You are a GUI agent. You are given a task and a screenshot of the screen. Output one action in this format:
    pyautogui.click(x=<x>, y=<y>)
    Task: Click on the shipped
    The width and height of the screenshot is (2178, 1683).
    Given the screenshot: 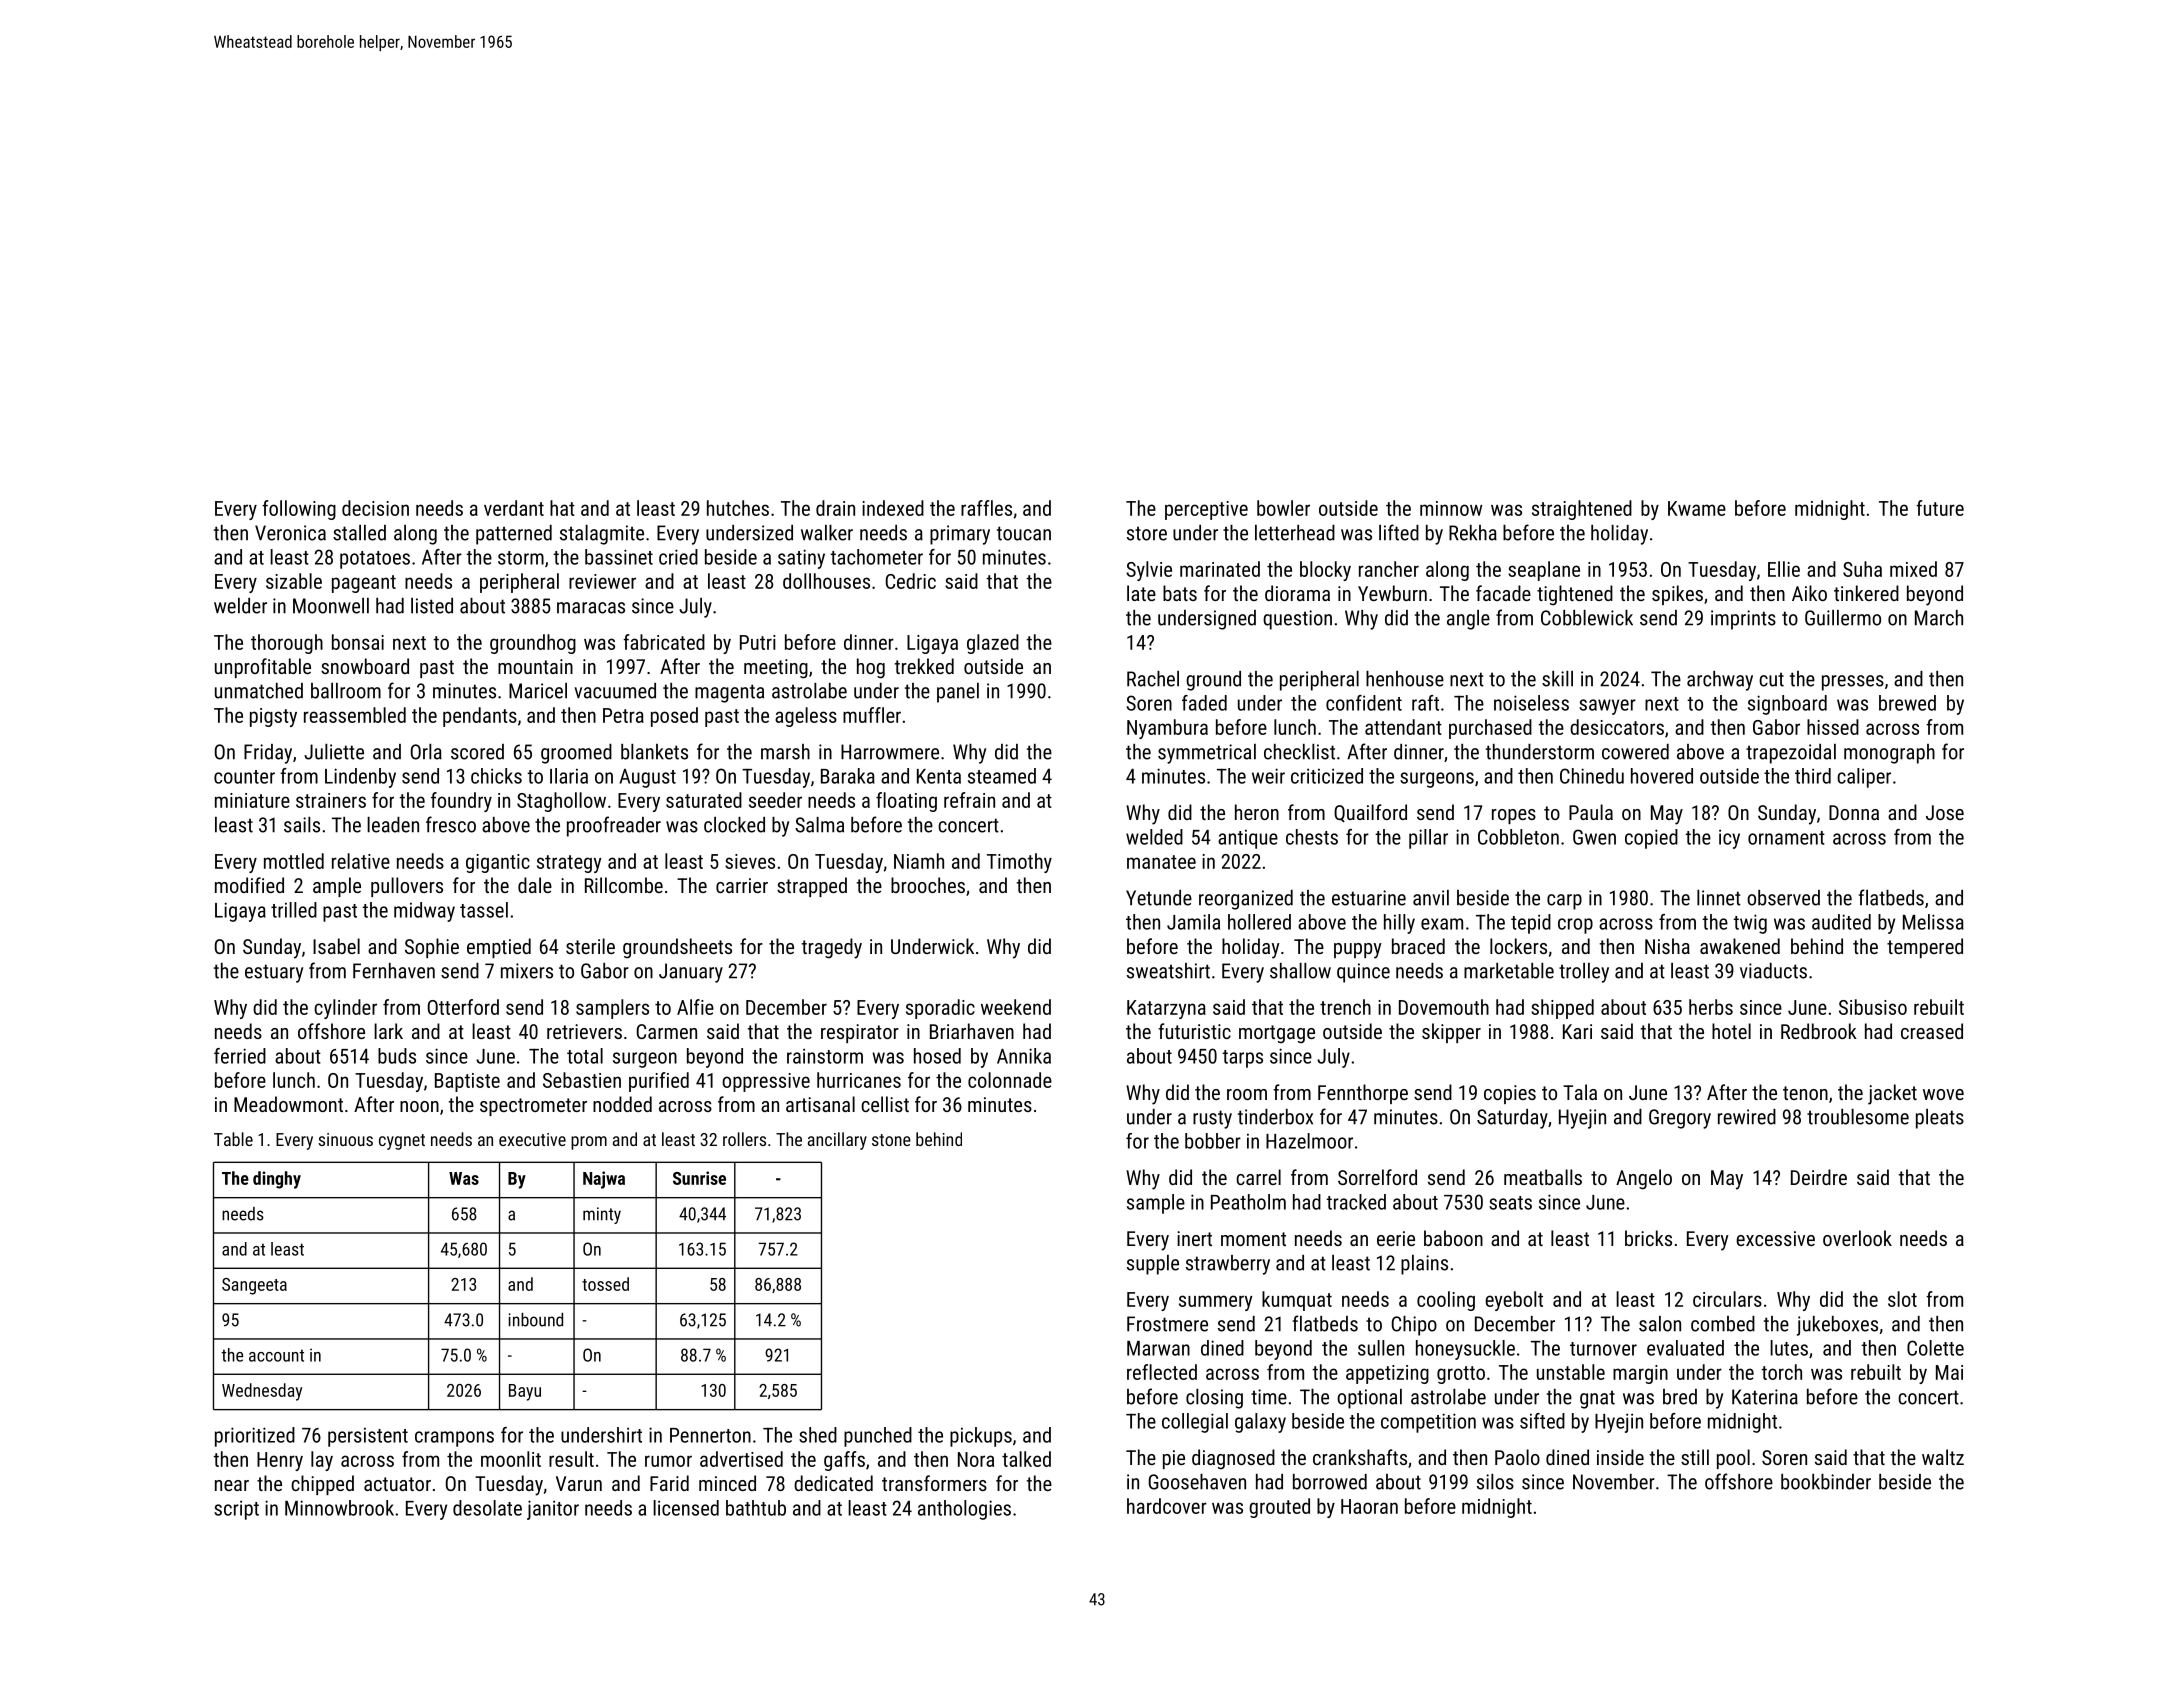 What is the action you would take?
    pyautogui.click(x=1562, y=1009)
